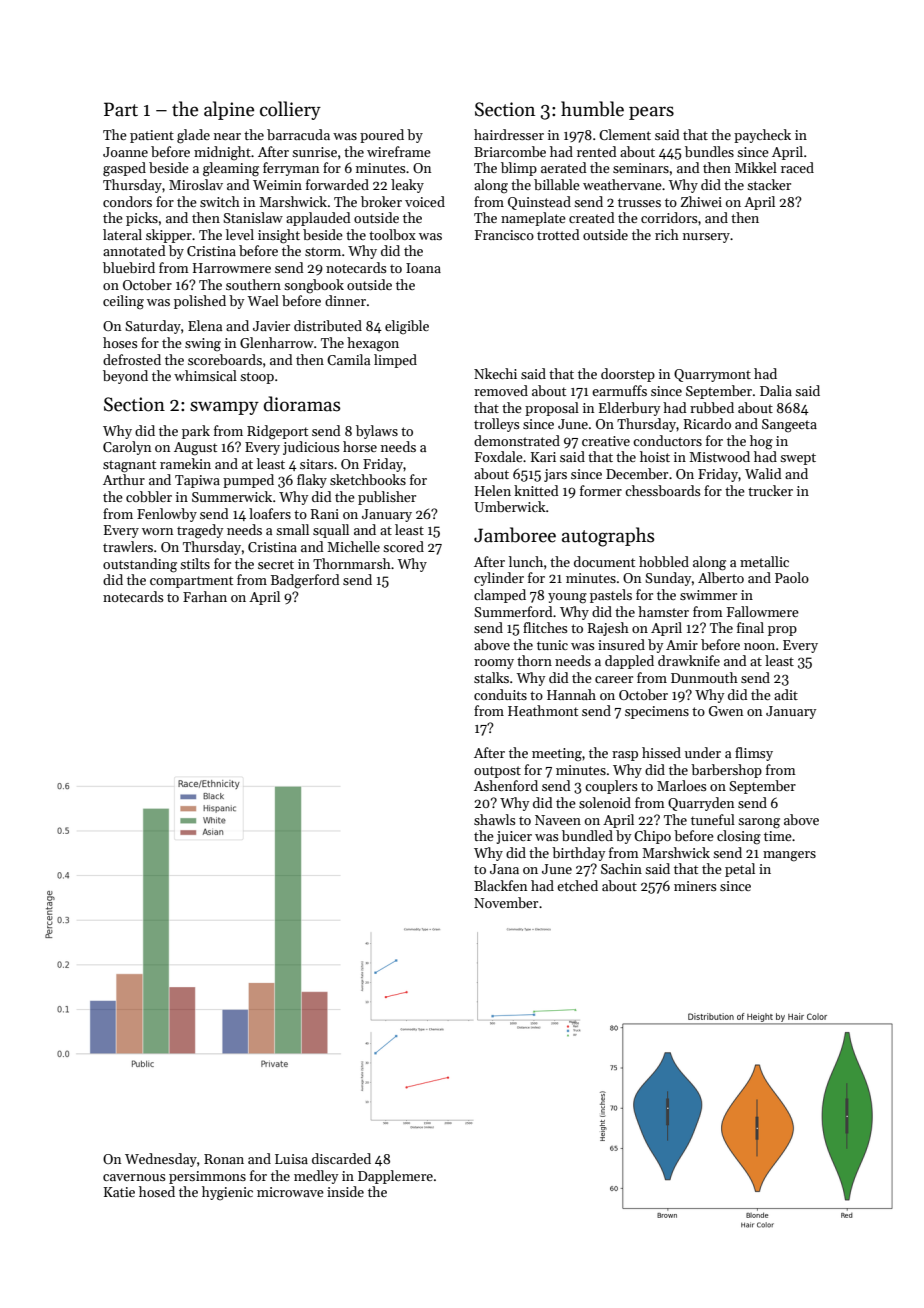 This screenshot has height=1308, width=924. I want to click on wireframe, so click(399, 151).
